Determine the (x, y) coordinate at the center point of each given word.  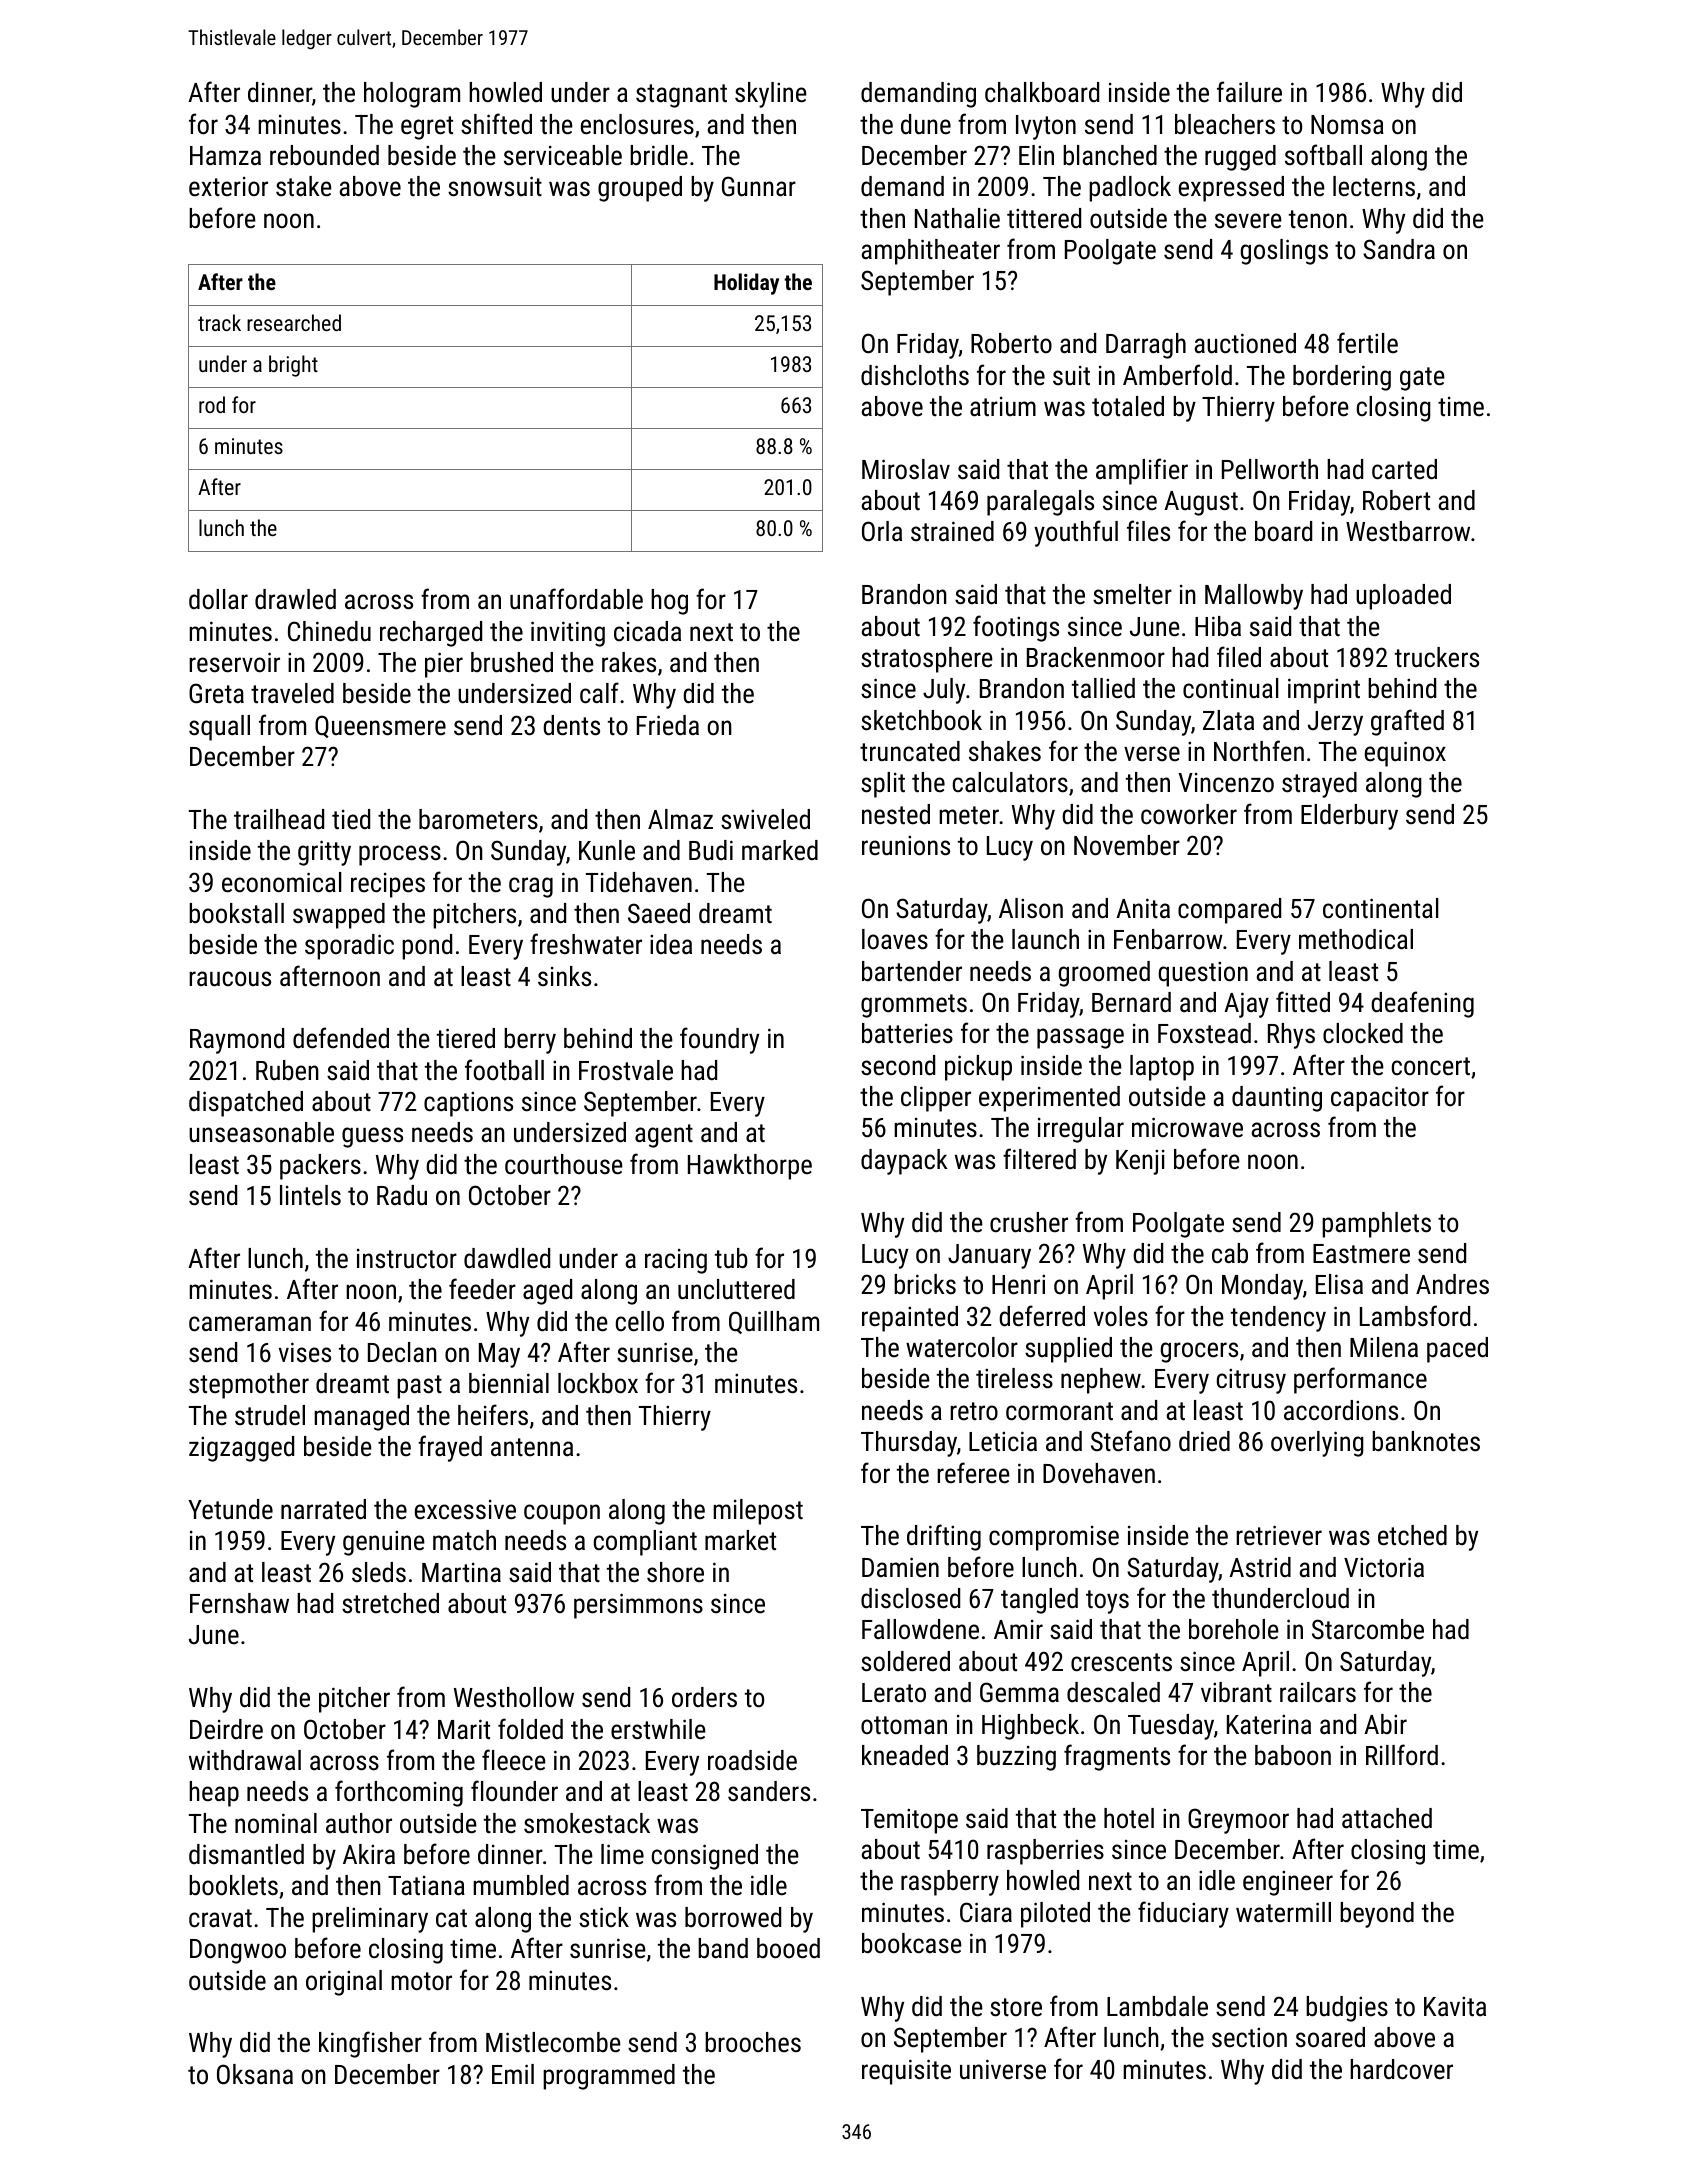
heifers (493, 1415)
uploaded (1403, 597)
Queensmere (380, 726)
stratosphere (927, 660)
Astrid (1260, 1567)
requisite (906, 2072)
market (740, 1540)
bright (293, 366)
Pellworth (1270, 469)
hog (669, 602)
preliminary (370, 1920)
